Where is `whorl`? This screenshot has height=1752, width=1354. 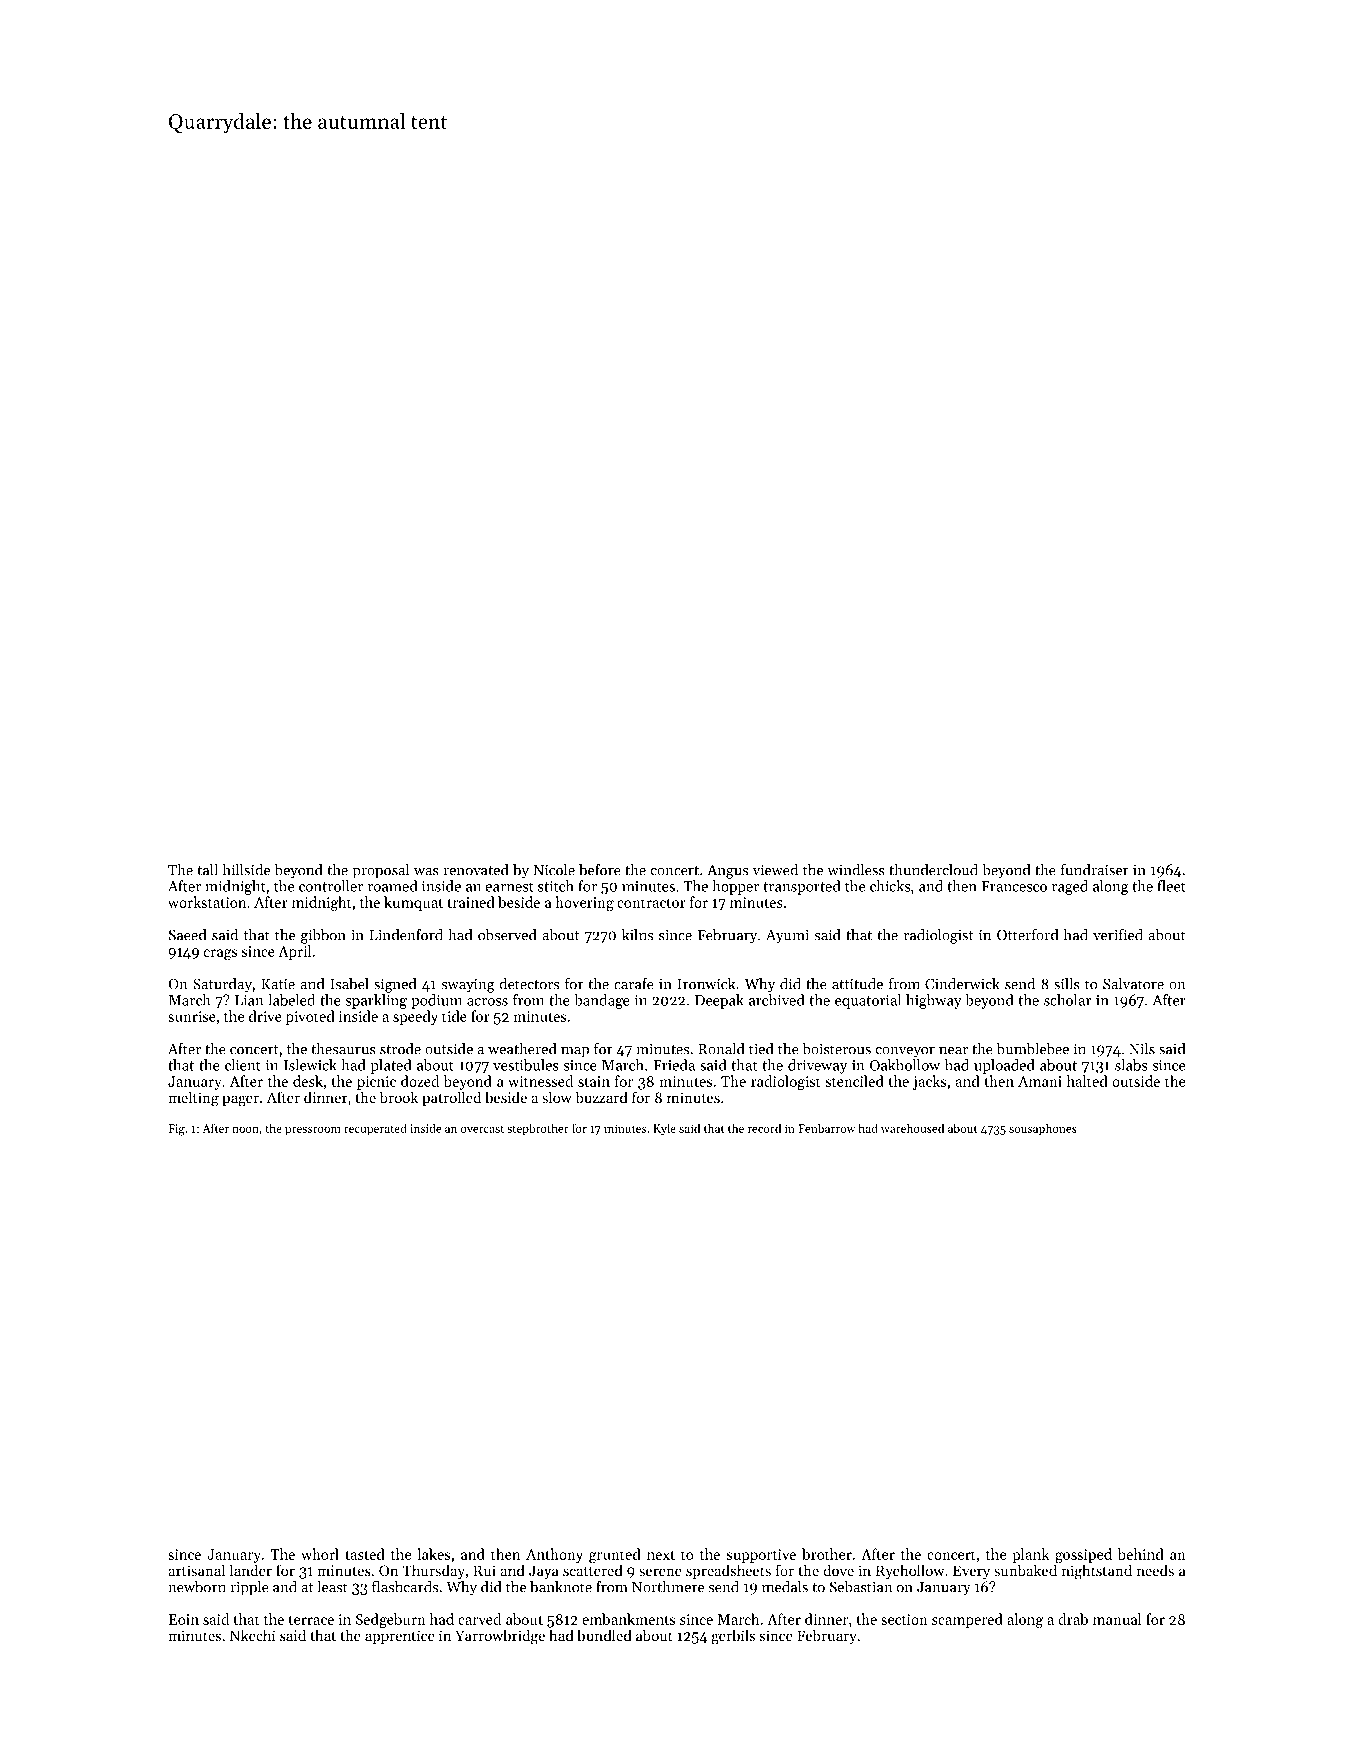 whorl is located at coordinates (320, 1554).
